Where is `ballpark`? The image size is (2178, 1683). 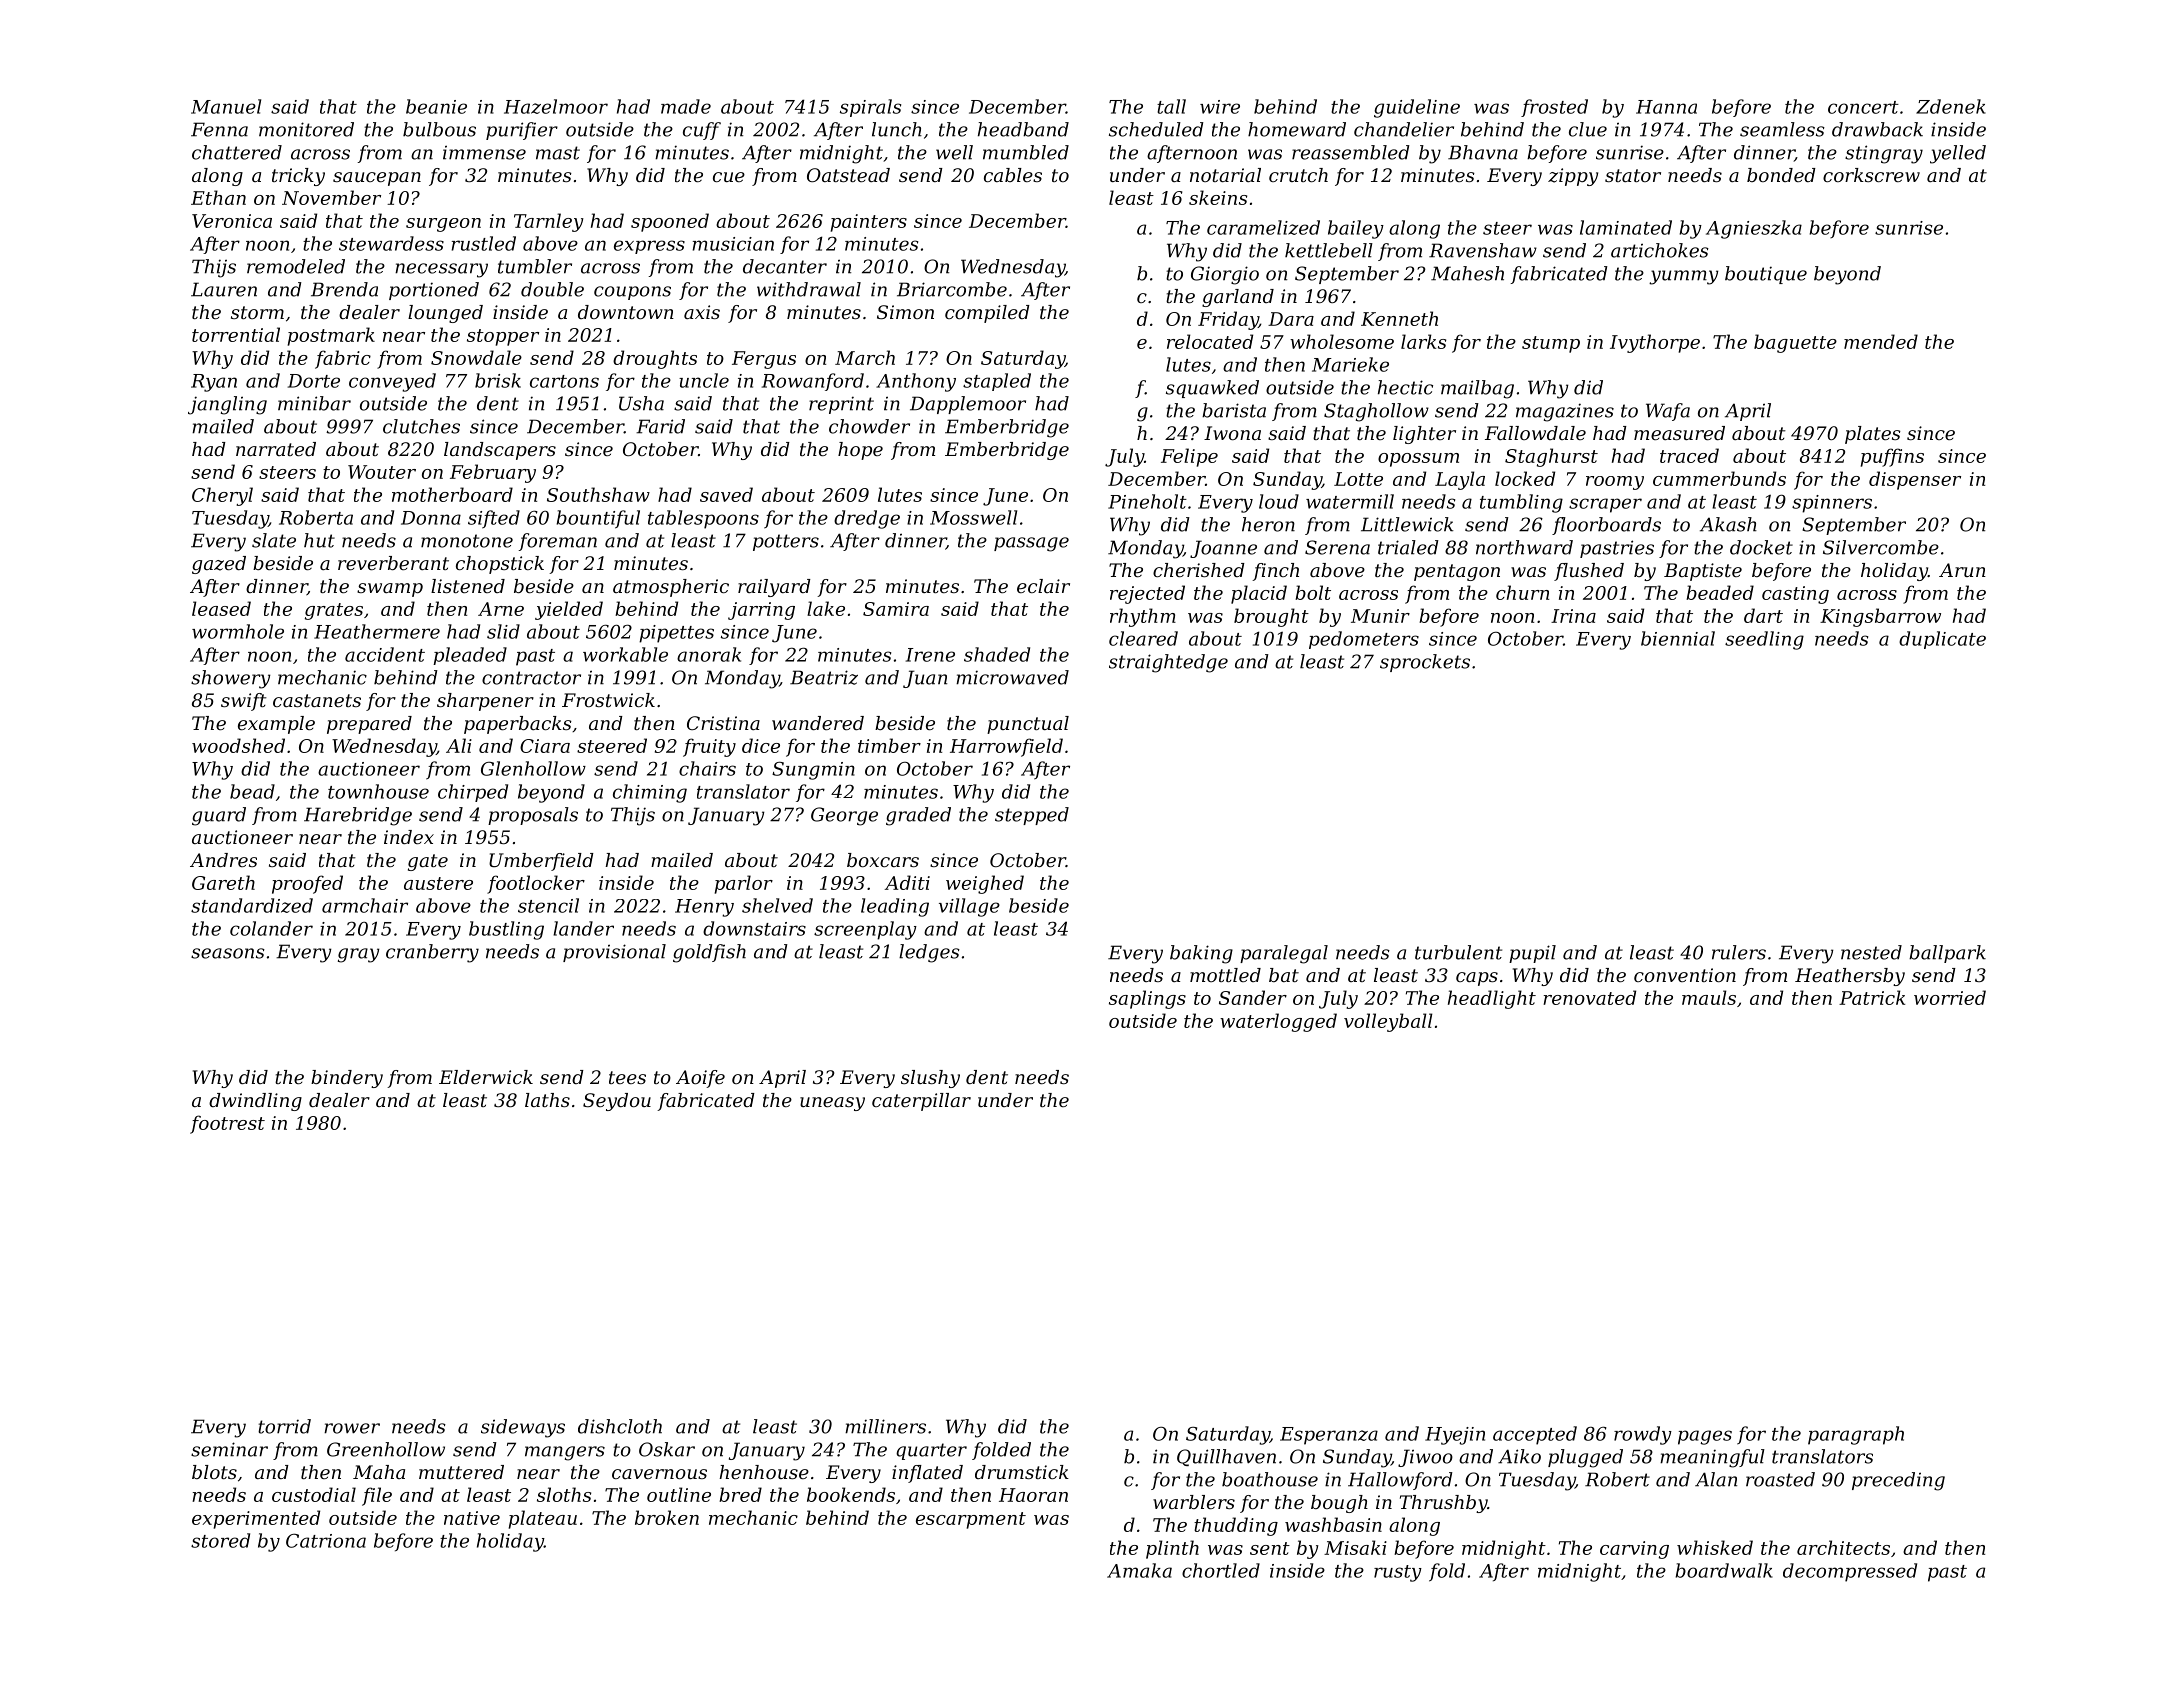 ballpark is located at coordinates (1947, 954).
